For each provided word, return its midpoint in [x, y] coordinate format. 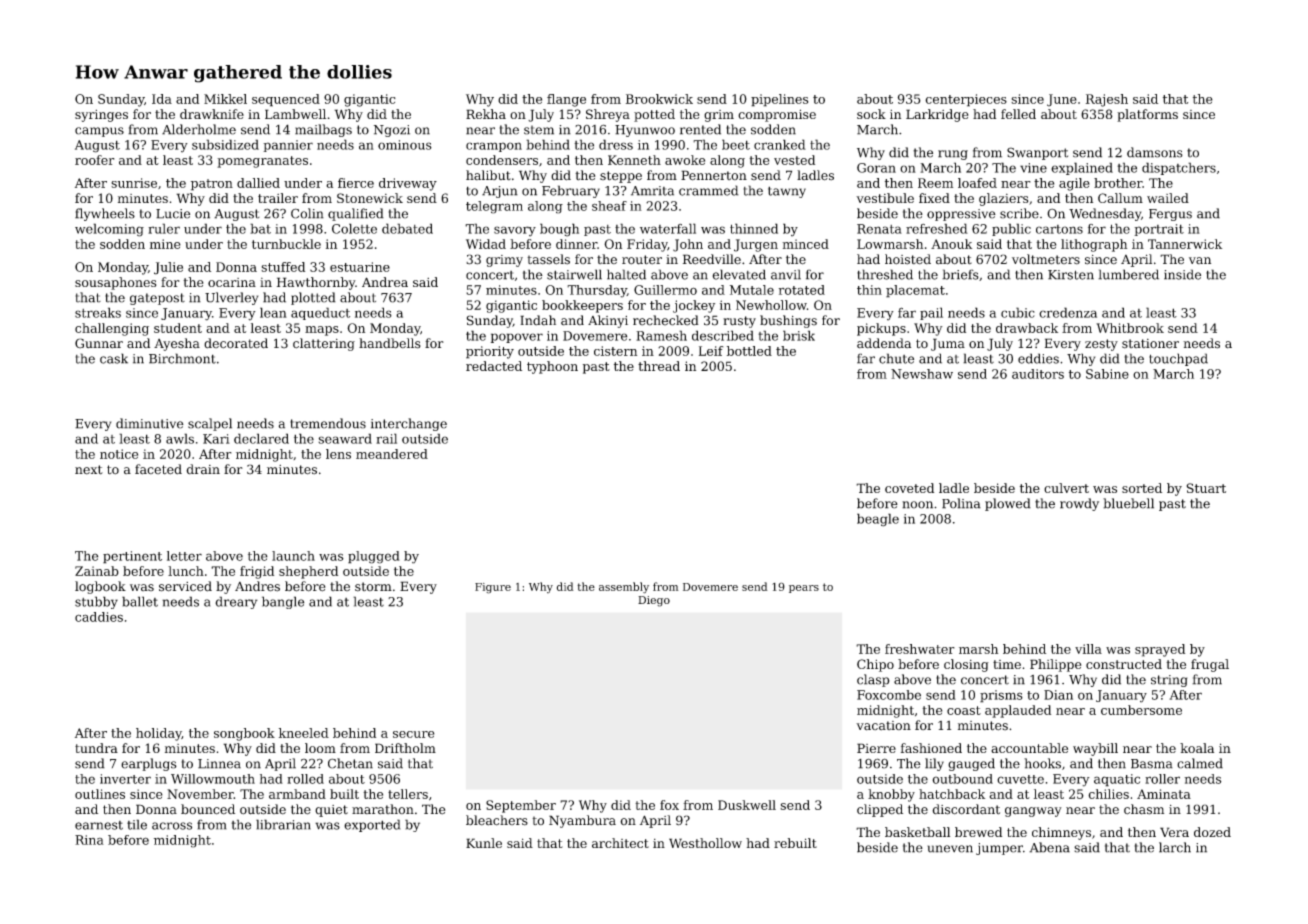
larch [1175, 847]
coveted [909, 488]
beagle [878, 520]
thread [659, 366]
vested [794, 160]
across [172, 826]
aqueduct [320, 313]
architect [620, 843]
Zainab [97, 571]
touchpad [1178, 359]
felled [1018, 114]
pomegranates [262, 162]
